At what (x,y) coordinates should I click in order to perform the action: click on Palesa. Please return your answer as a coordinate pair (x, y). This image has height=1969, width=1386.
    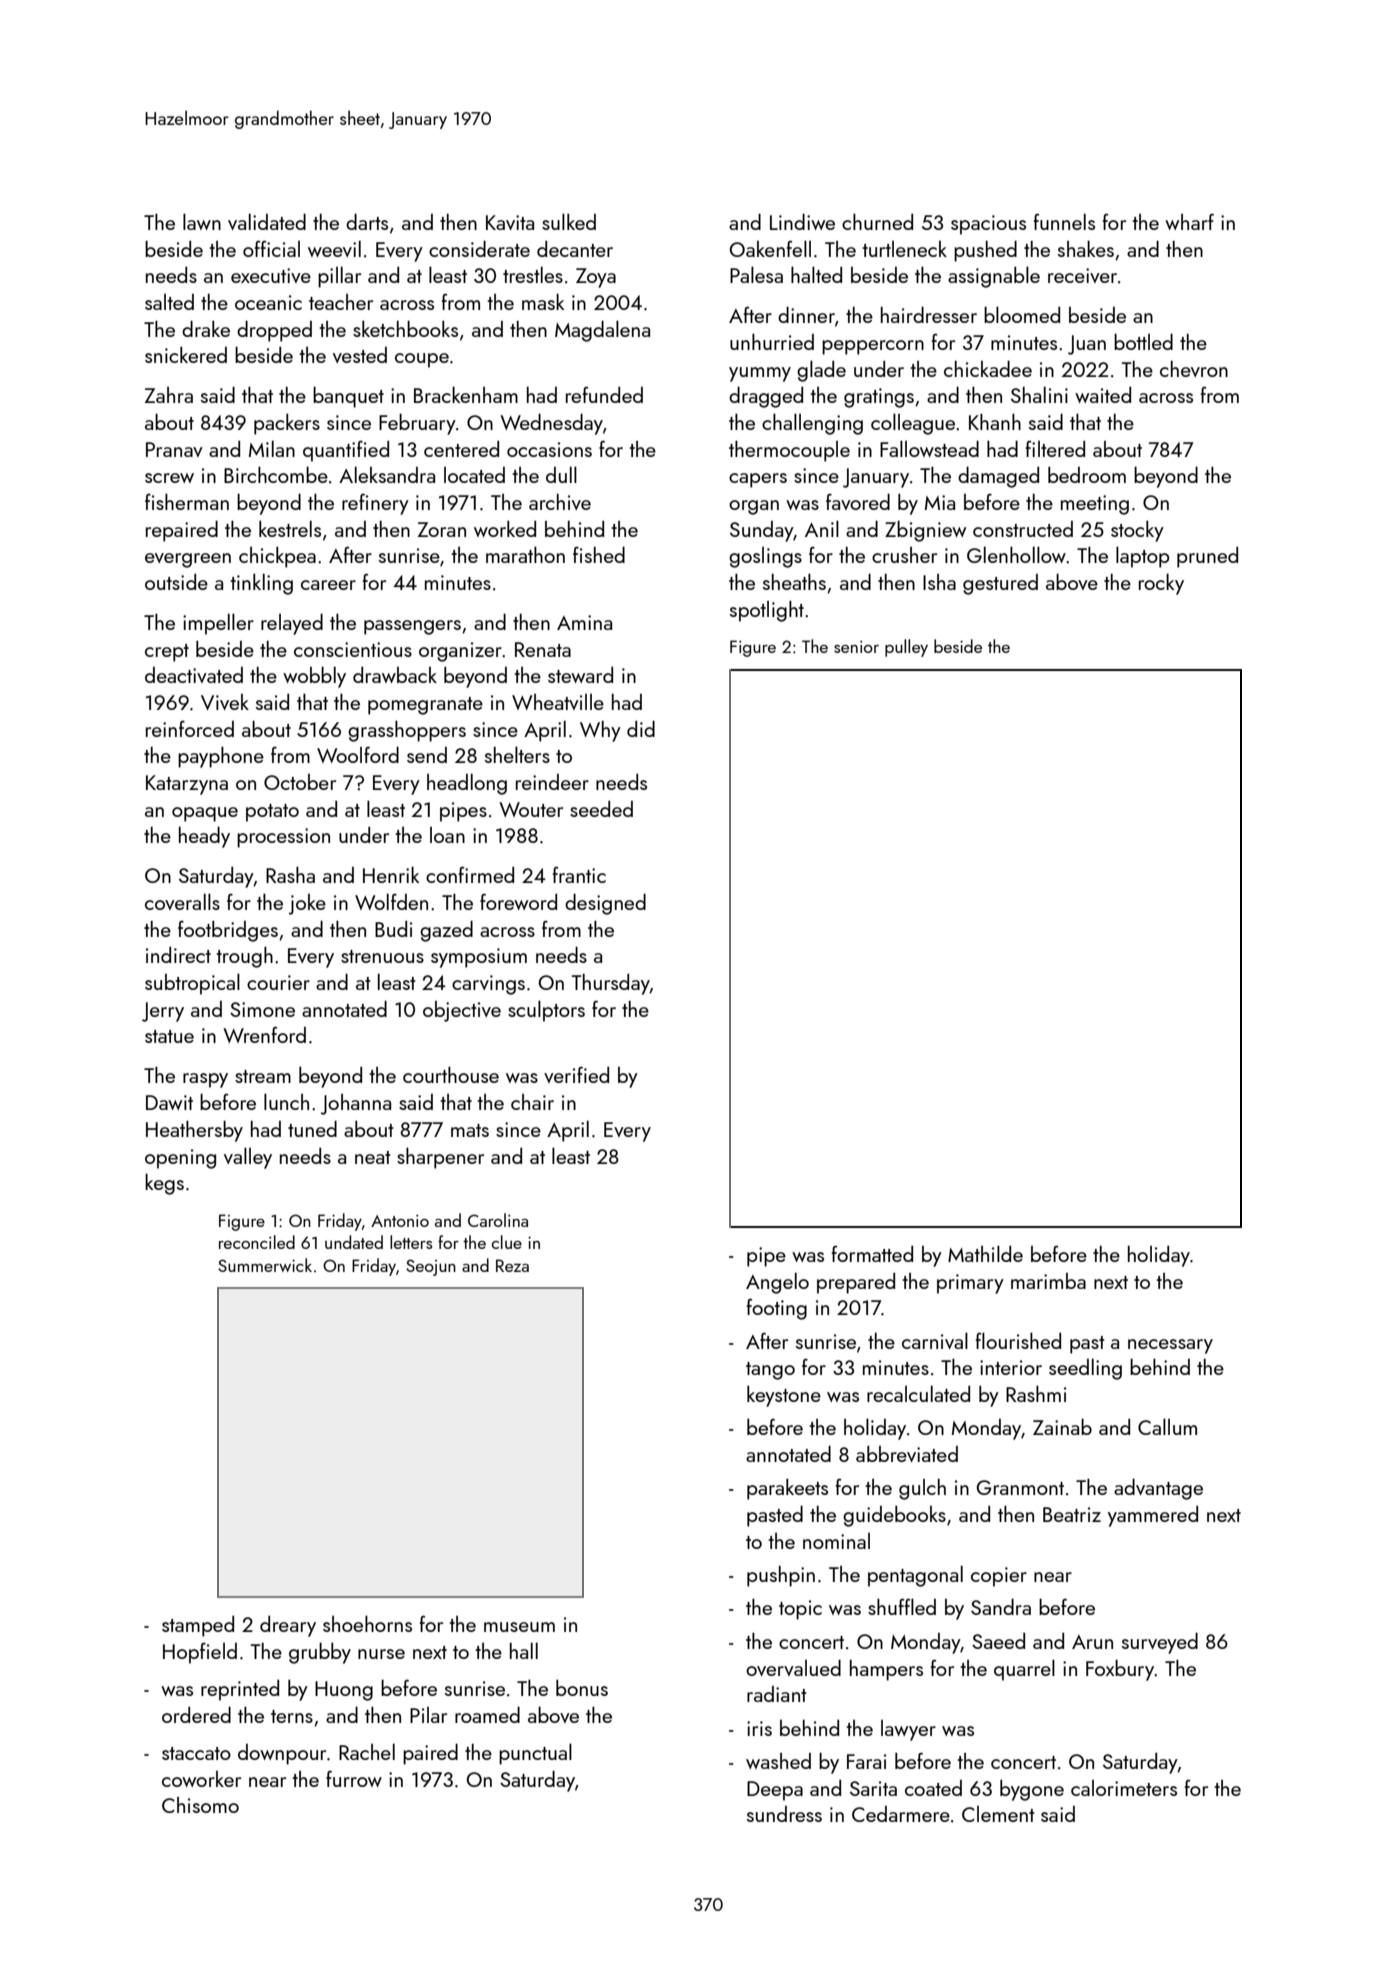
    Looking at the image, I should click on (756, 274).
